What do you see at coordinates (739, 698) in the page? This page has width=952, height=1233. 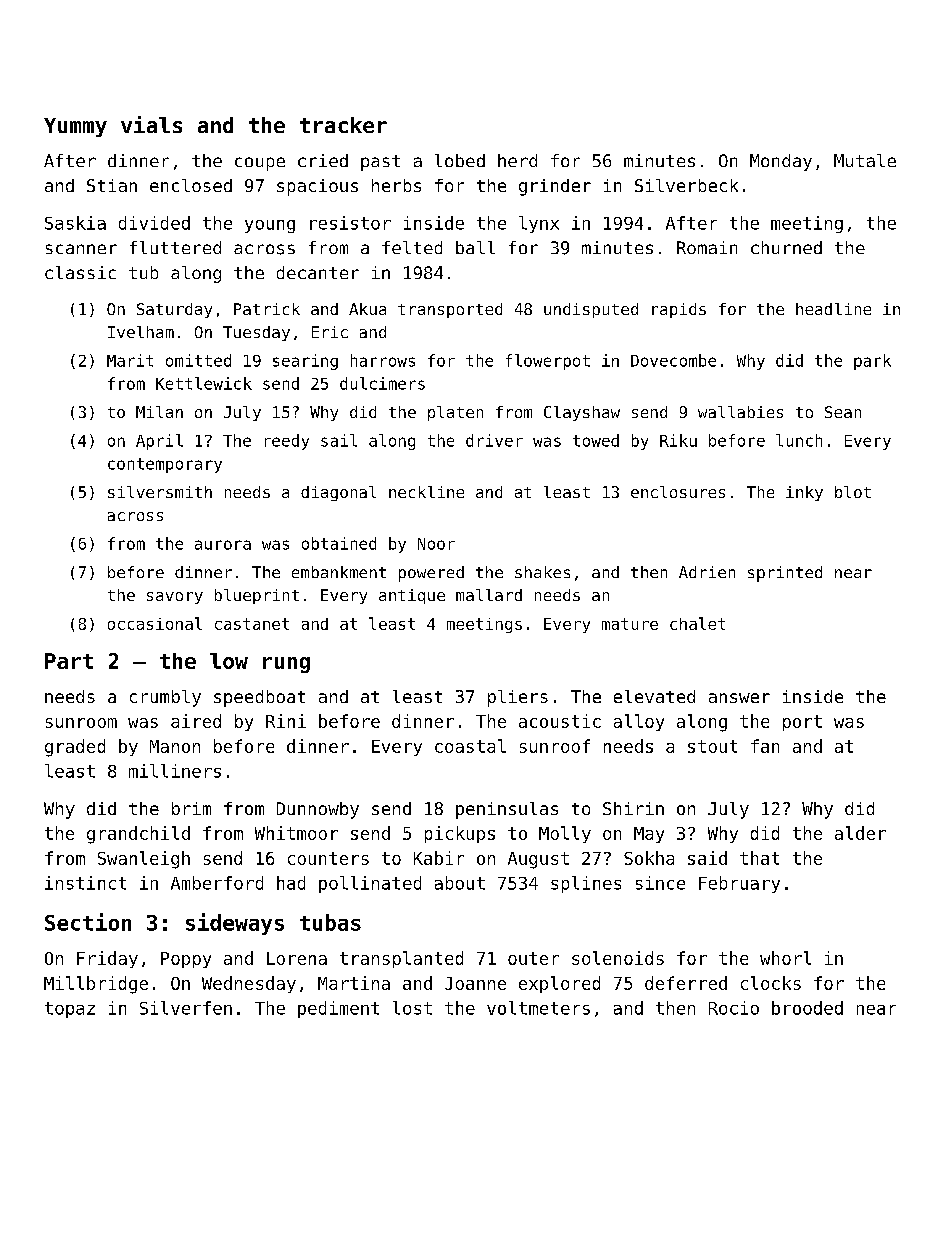 I see `answer` at bounding box center [739, 698].
